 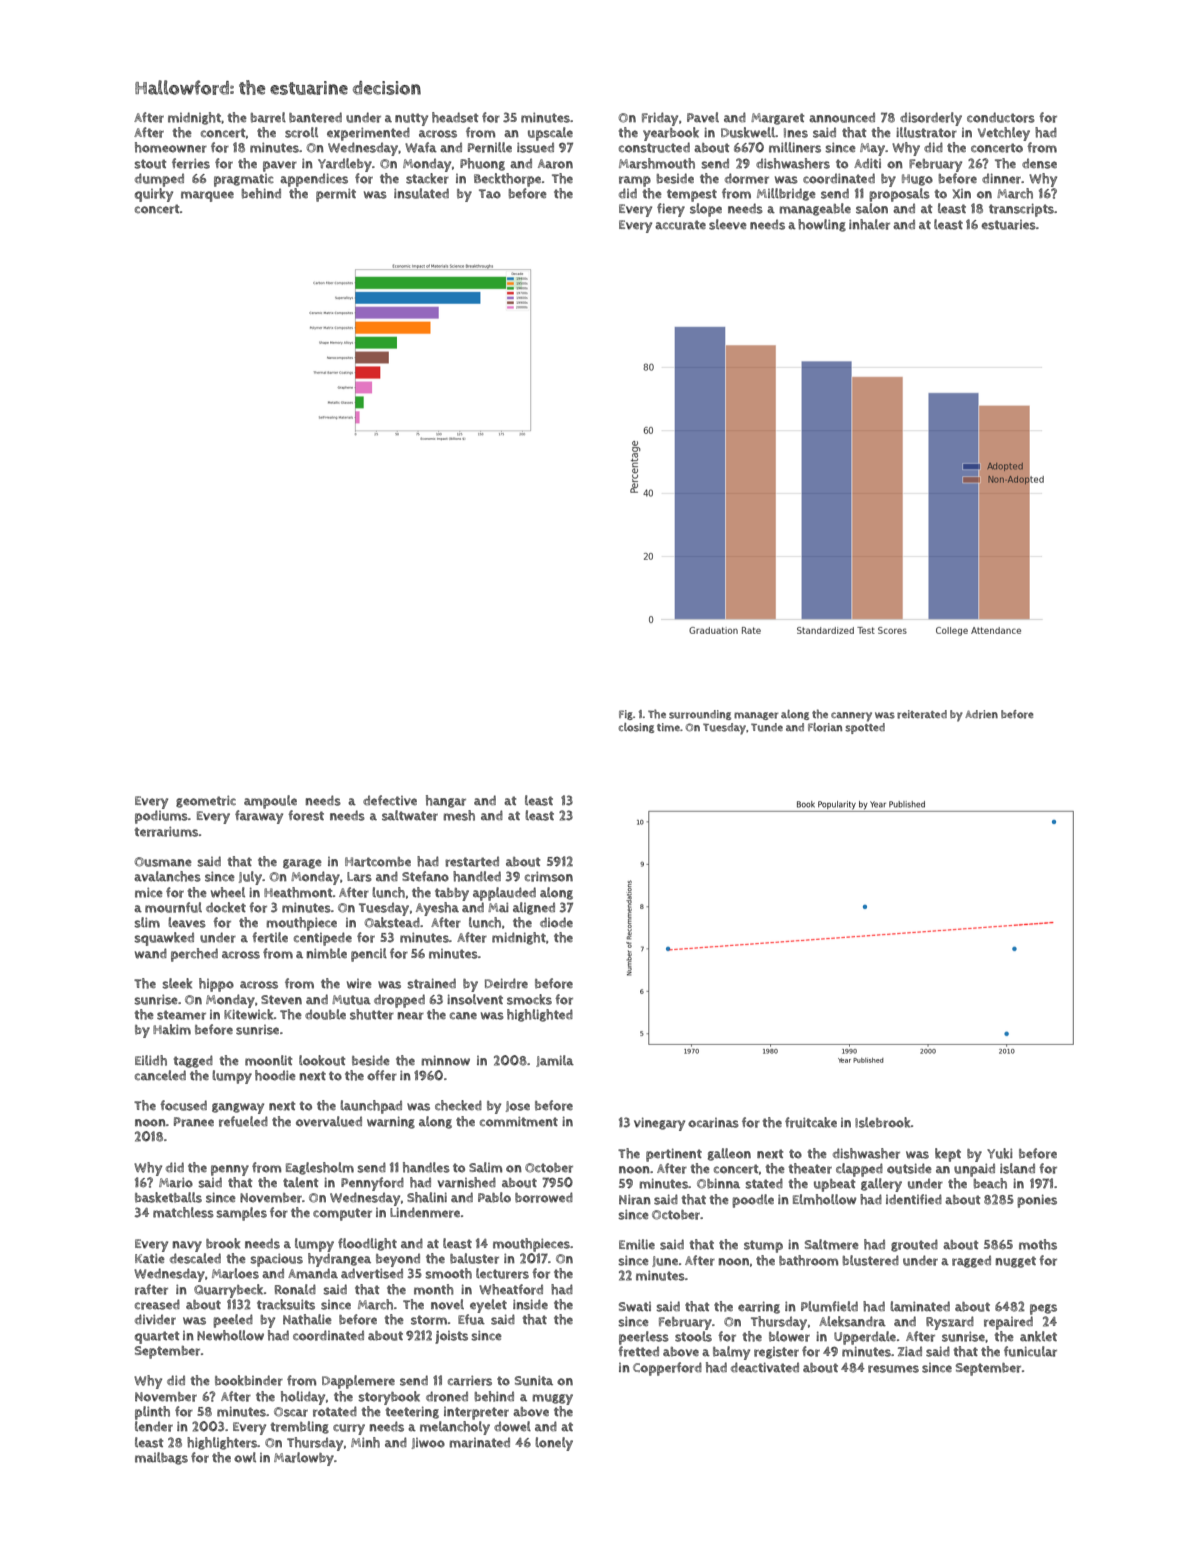 What do you see at coordinates (154, 195) in the screenshot?
I see `quirky` at bounding box center [154, 195].
